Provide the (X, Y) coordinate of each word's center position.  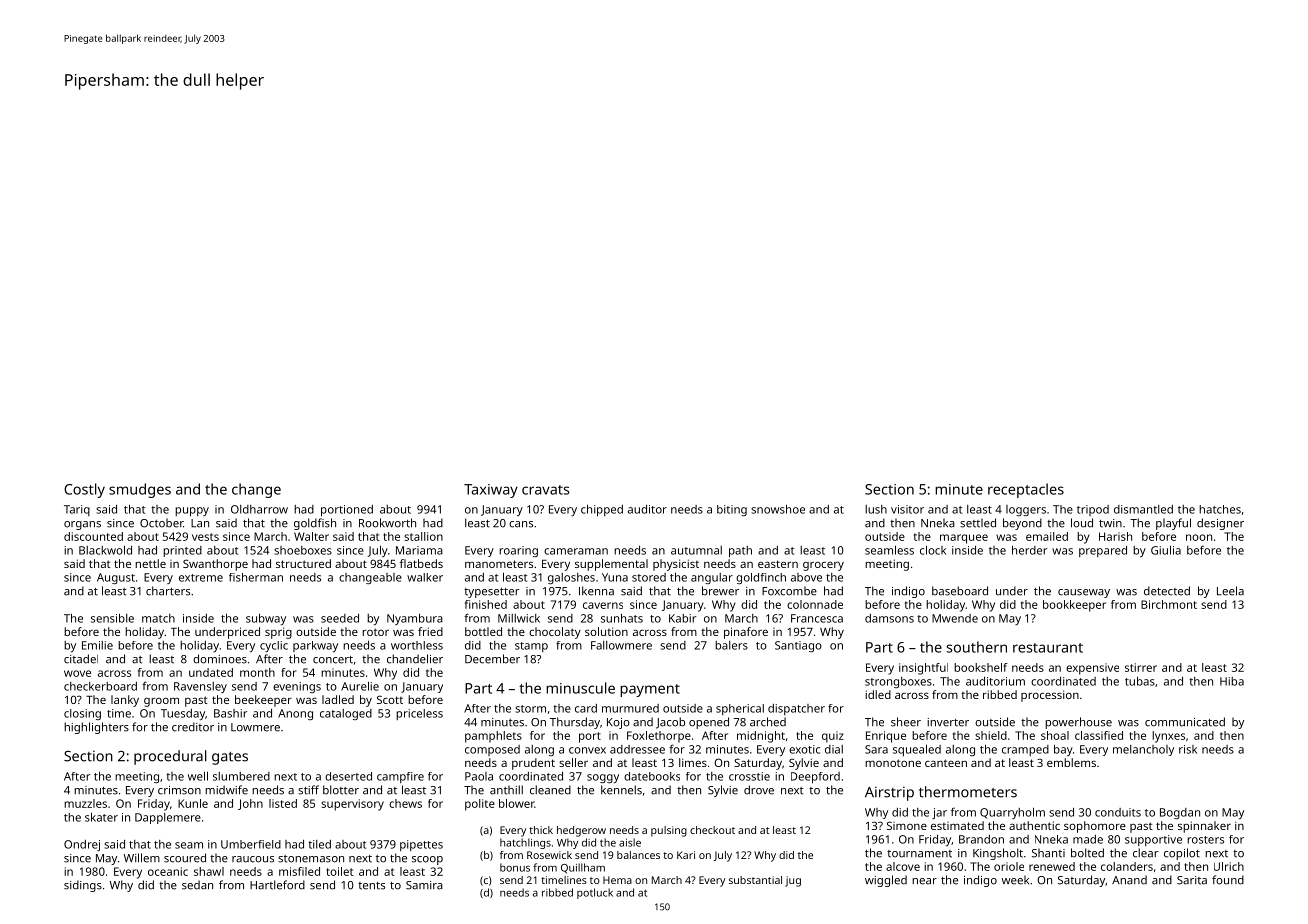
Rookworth (387, 523)
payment (650, 690)
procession (1050, 696)
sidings (83, 886)
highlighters (96, 728)
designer (1220, 524)
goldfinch (761, 578)
